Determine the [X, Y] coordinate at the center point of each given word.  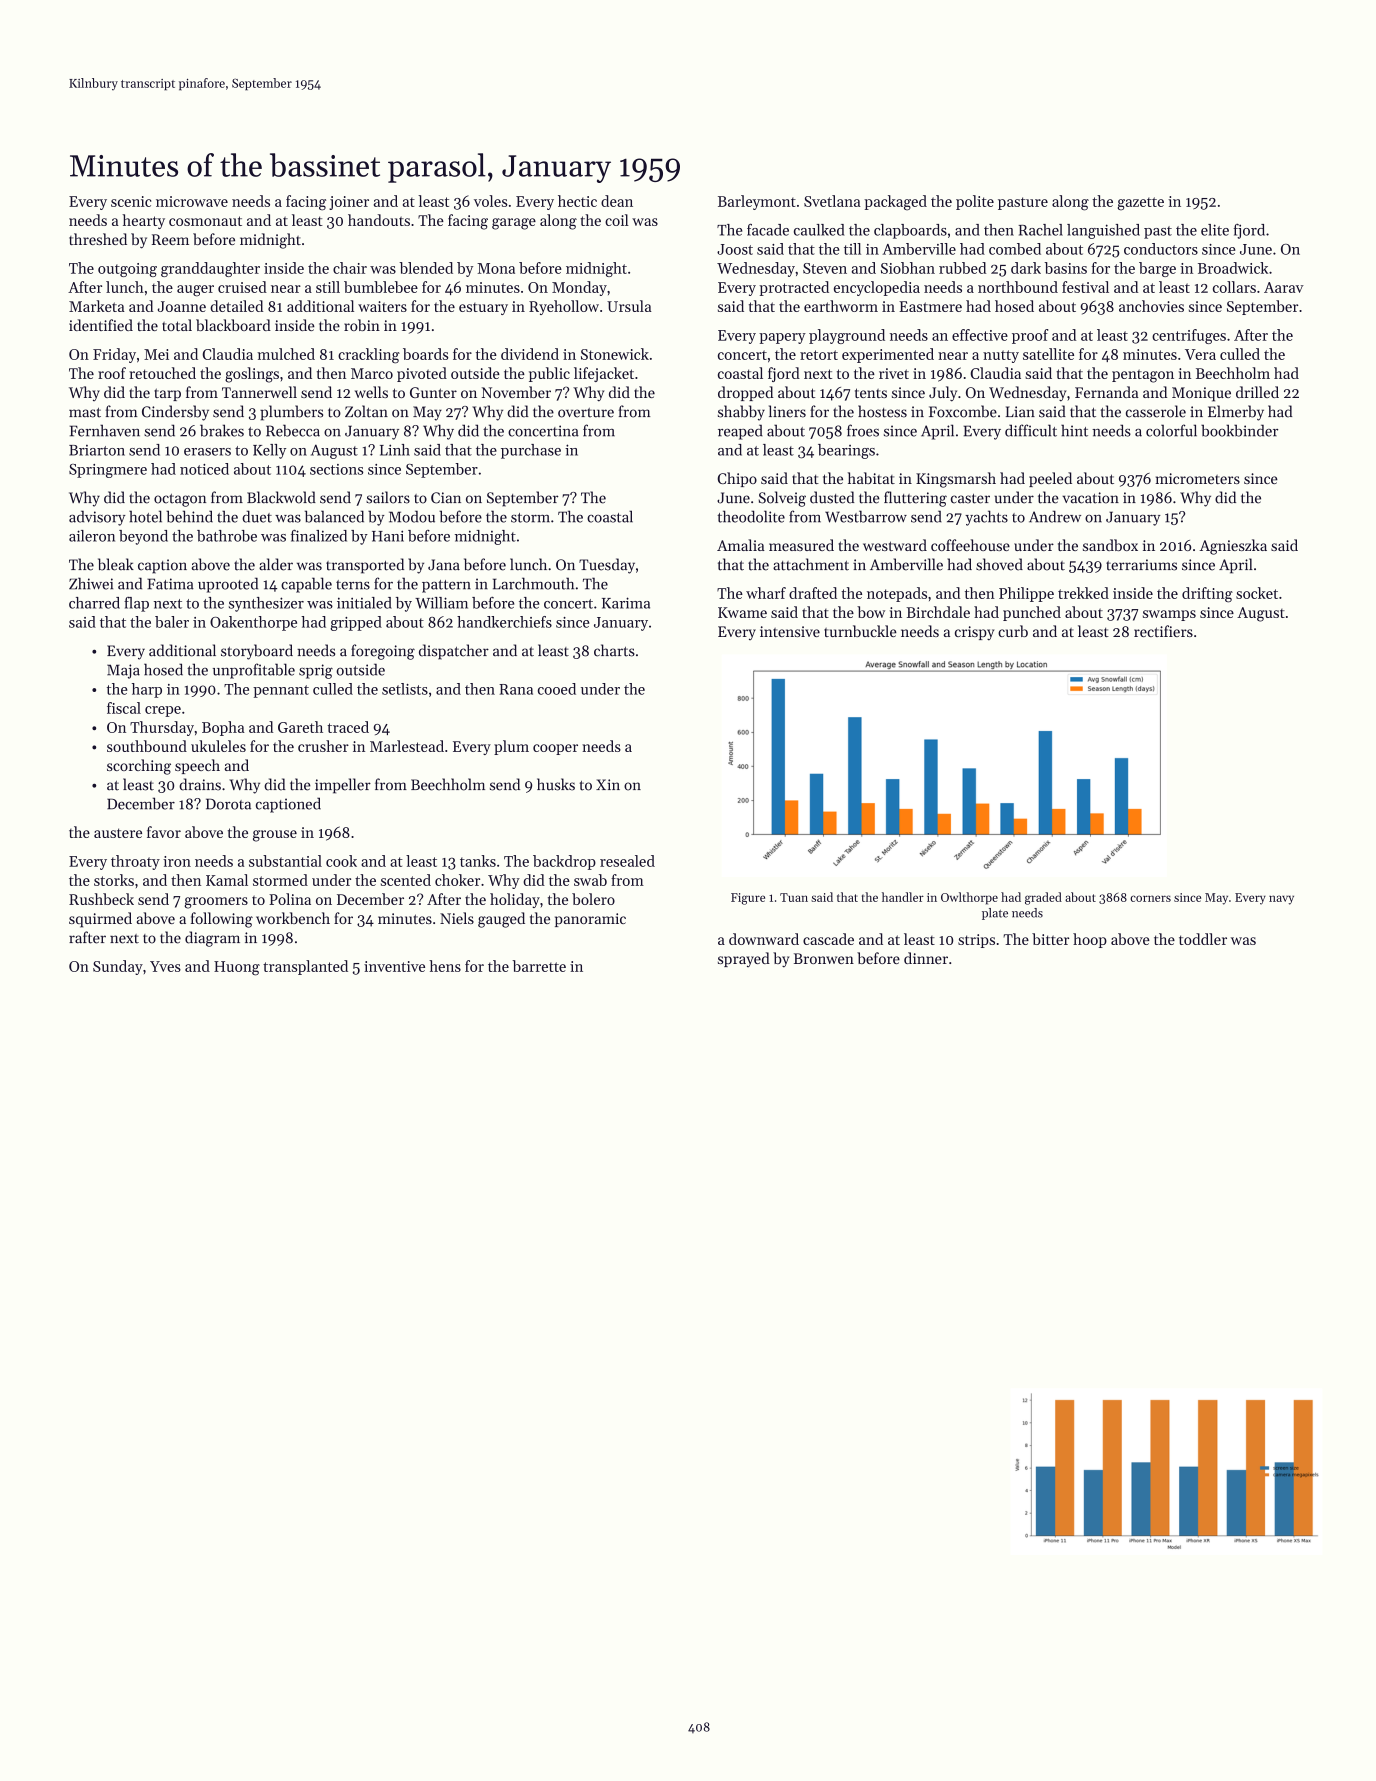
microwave [192, 201]
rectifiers [1163, 631]
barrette [539, 966]
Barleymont [757, 202]
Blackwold [281, 497]
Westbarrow [866, 516]
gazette [1141, 204]
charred [94, 603]
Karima [626, 603]
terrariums [1141, 565]
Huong [237, 968]
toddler [1203, 939]
